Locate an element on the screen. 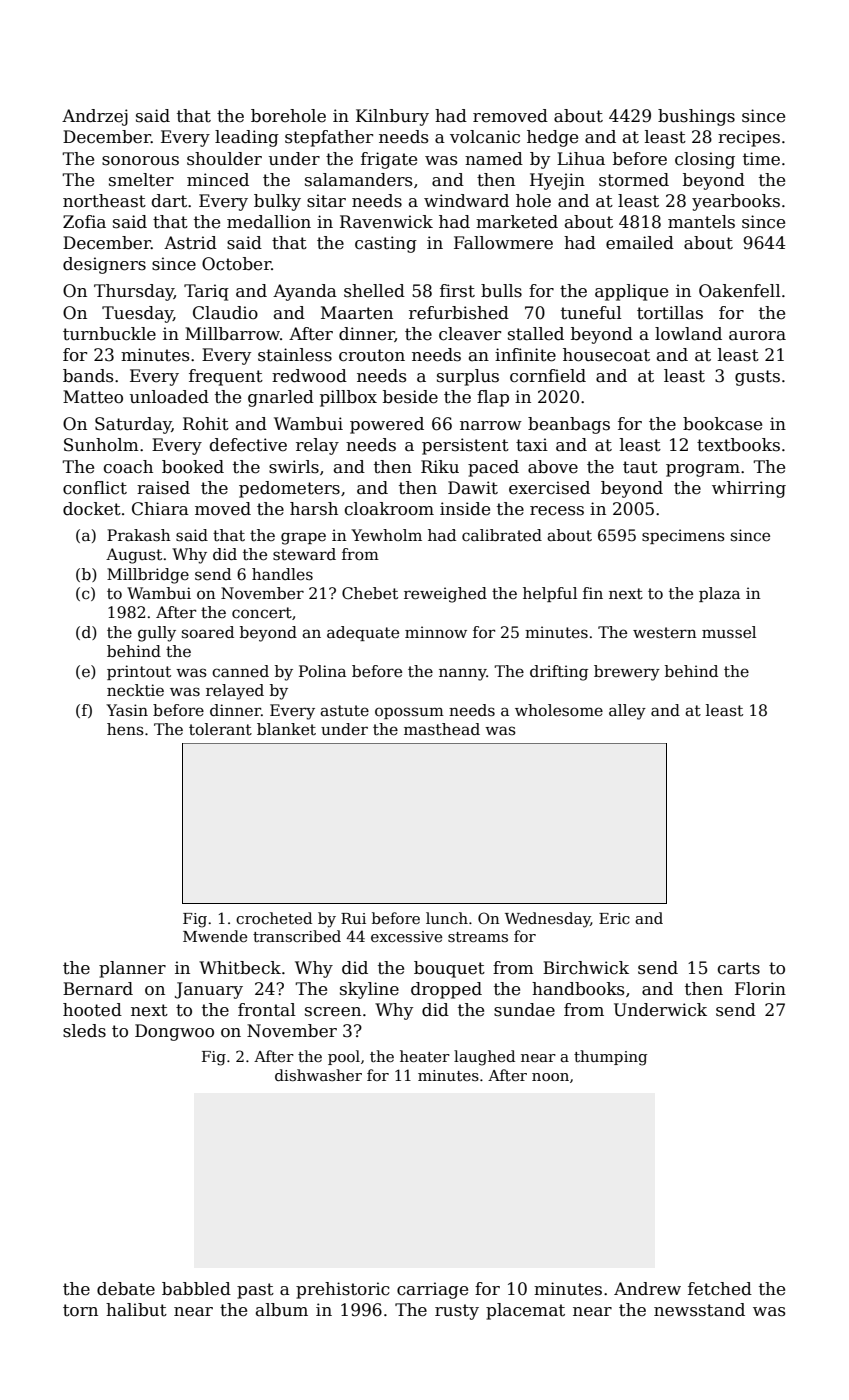  masthead is located at coordinates (442, 729).
